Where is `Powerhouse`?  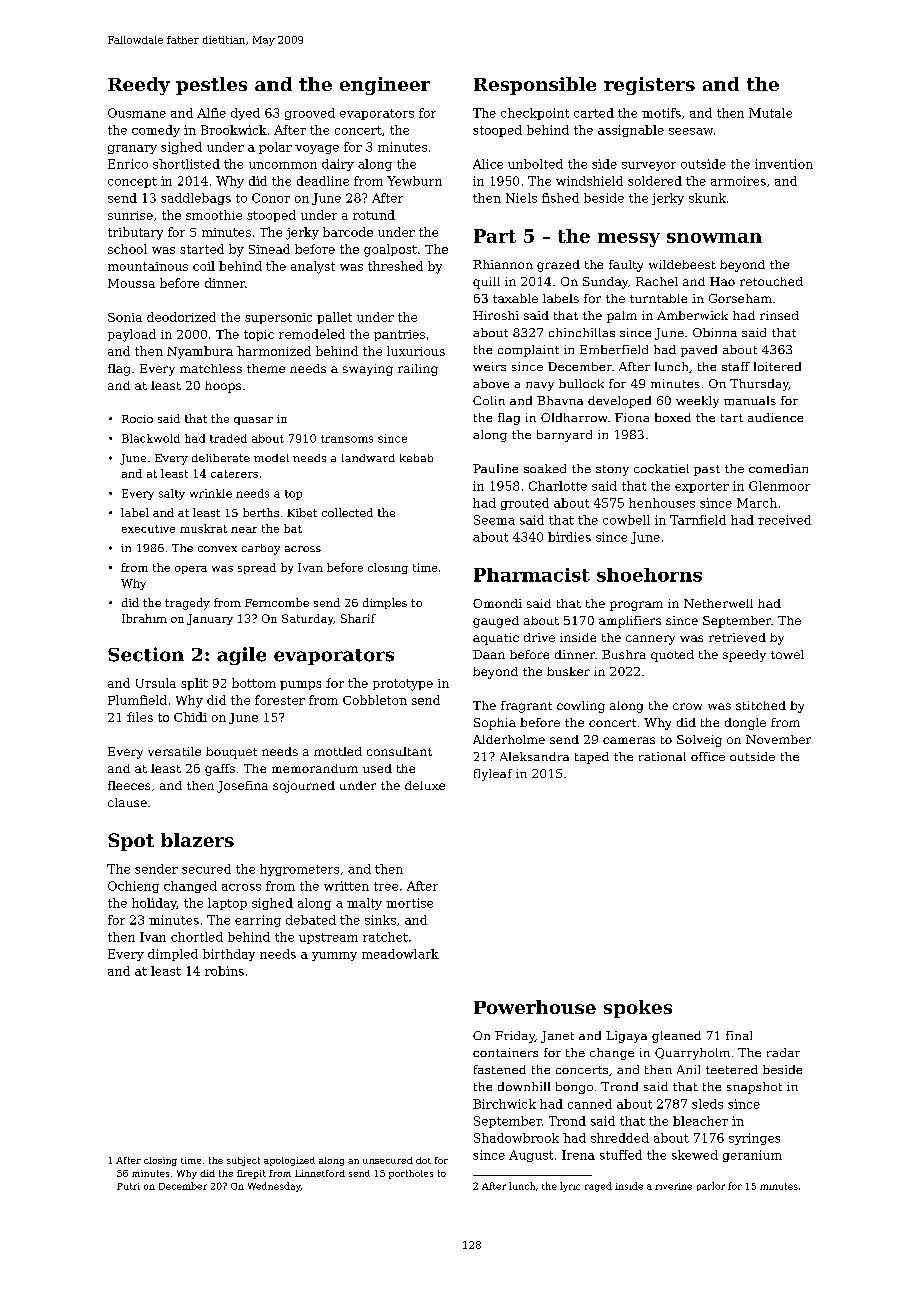 Powerhouse is located at coordinates (535, 1007).
